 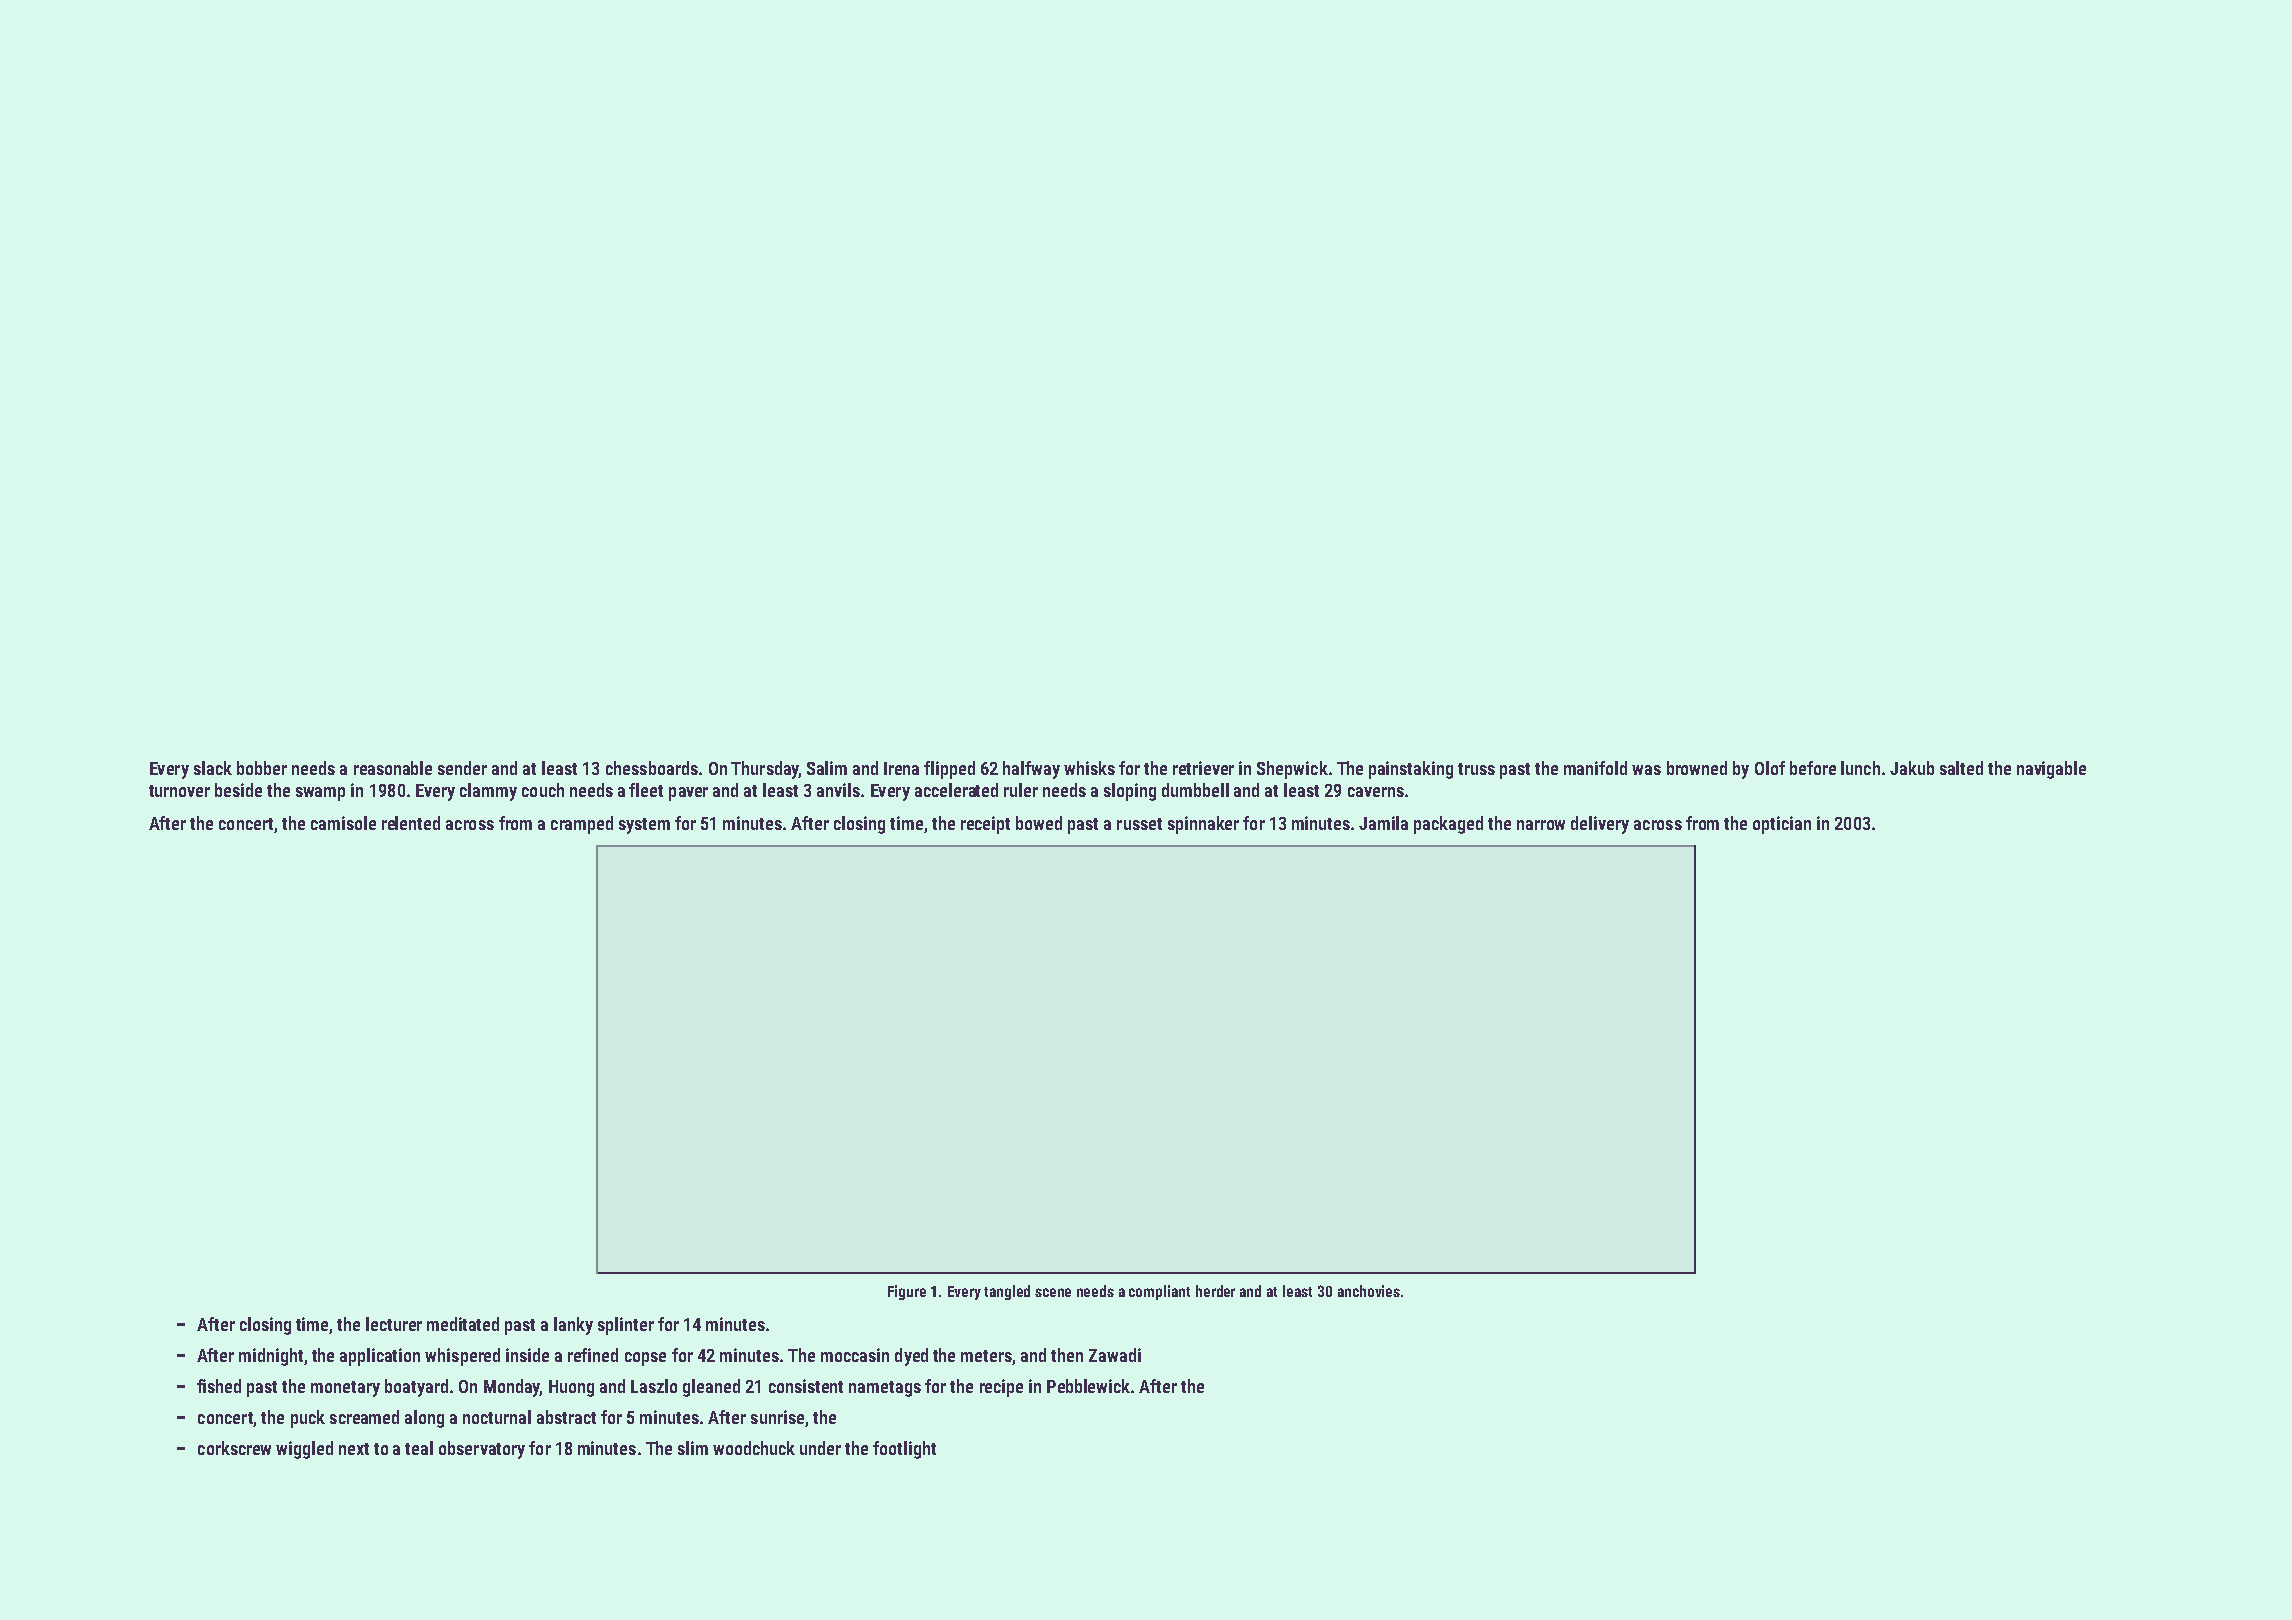 I want to click on salted, so click(x=1961, y=768).
